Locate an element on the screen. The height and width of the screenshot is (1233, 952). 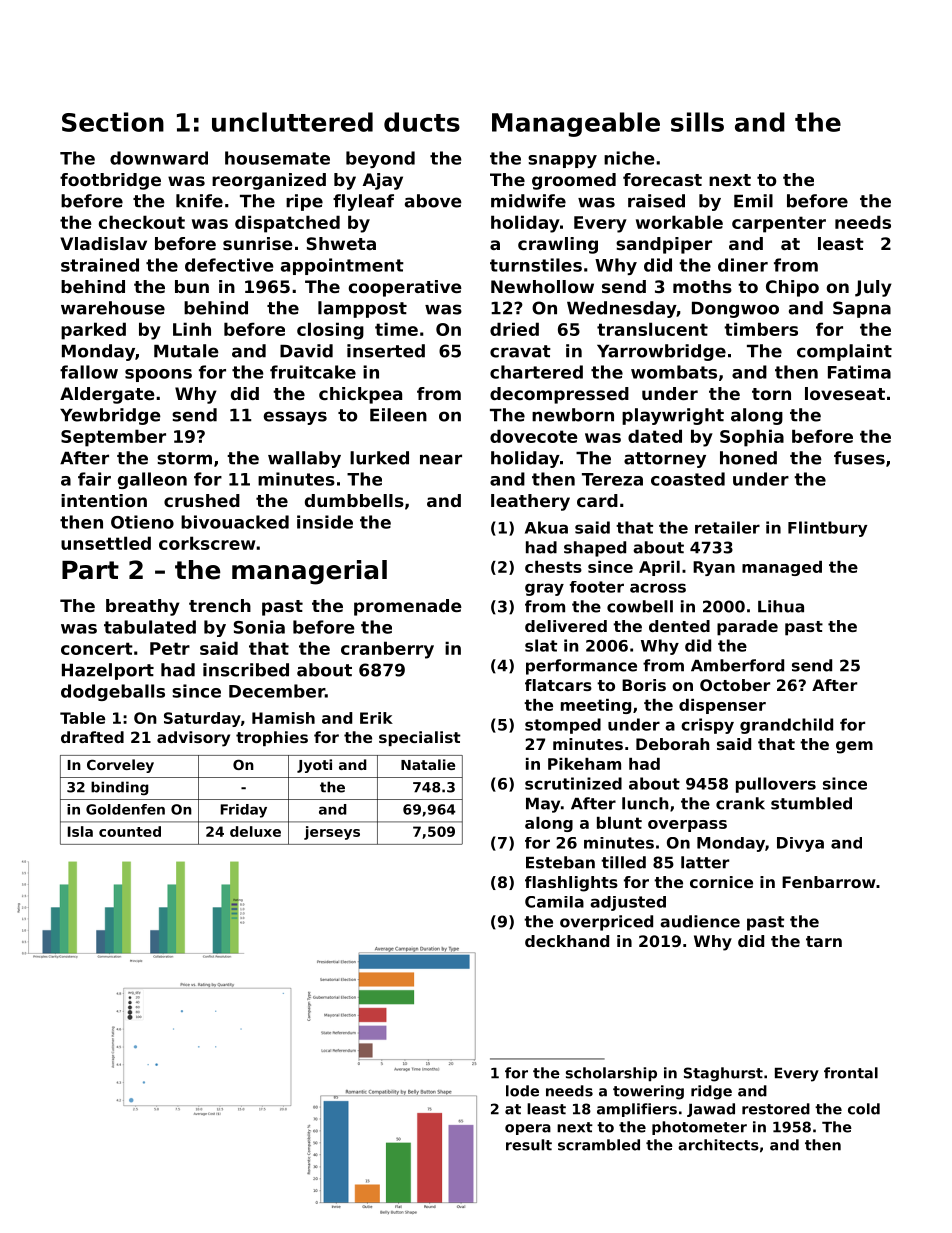
stomped is located at coordinates (563, 726).
